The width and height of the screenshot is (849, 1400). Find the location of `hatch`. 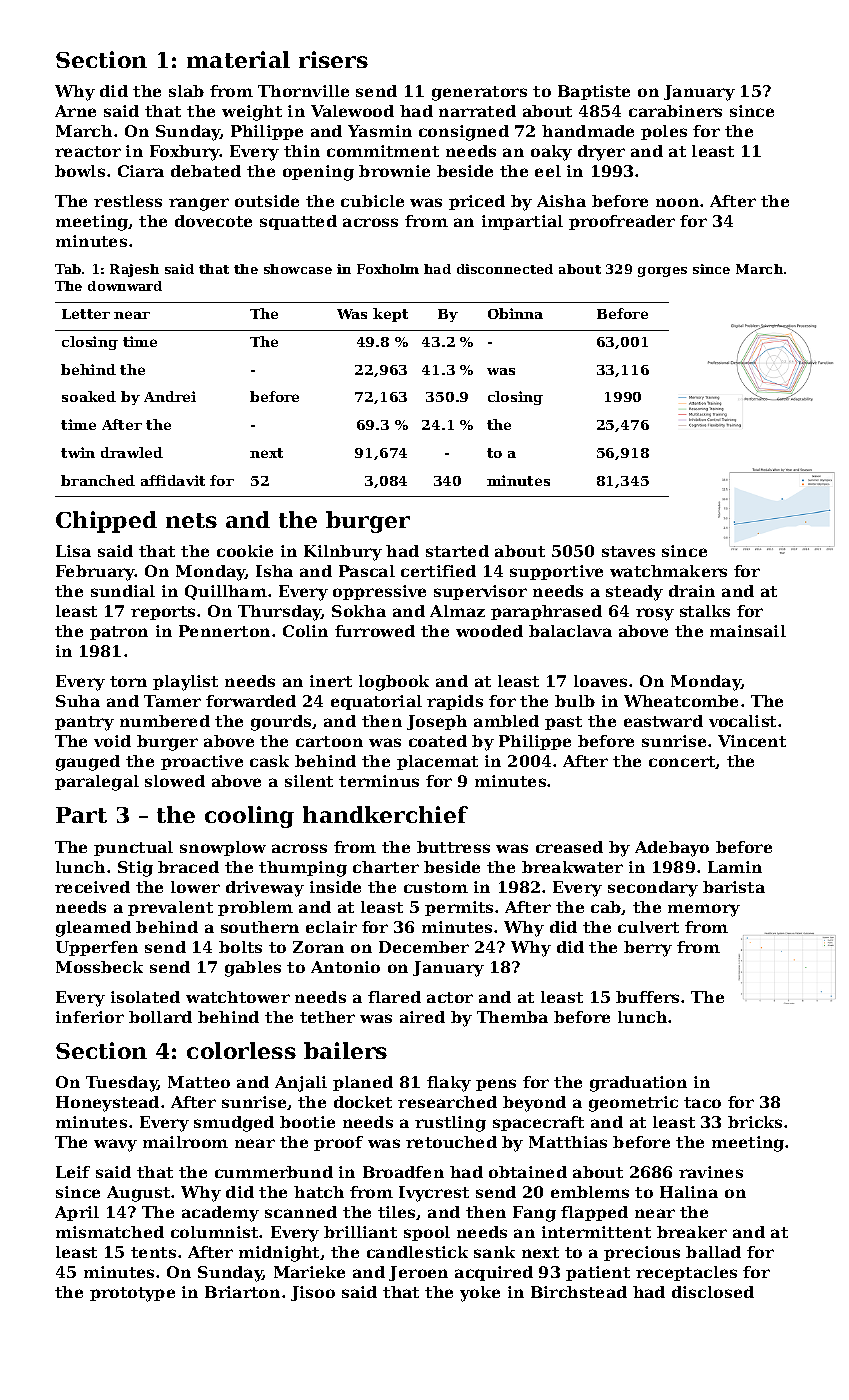

hatch is located at coordinates (319, 1192).
